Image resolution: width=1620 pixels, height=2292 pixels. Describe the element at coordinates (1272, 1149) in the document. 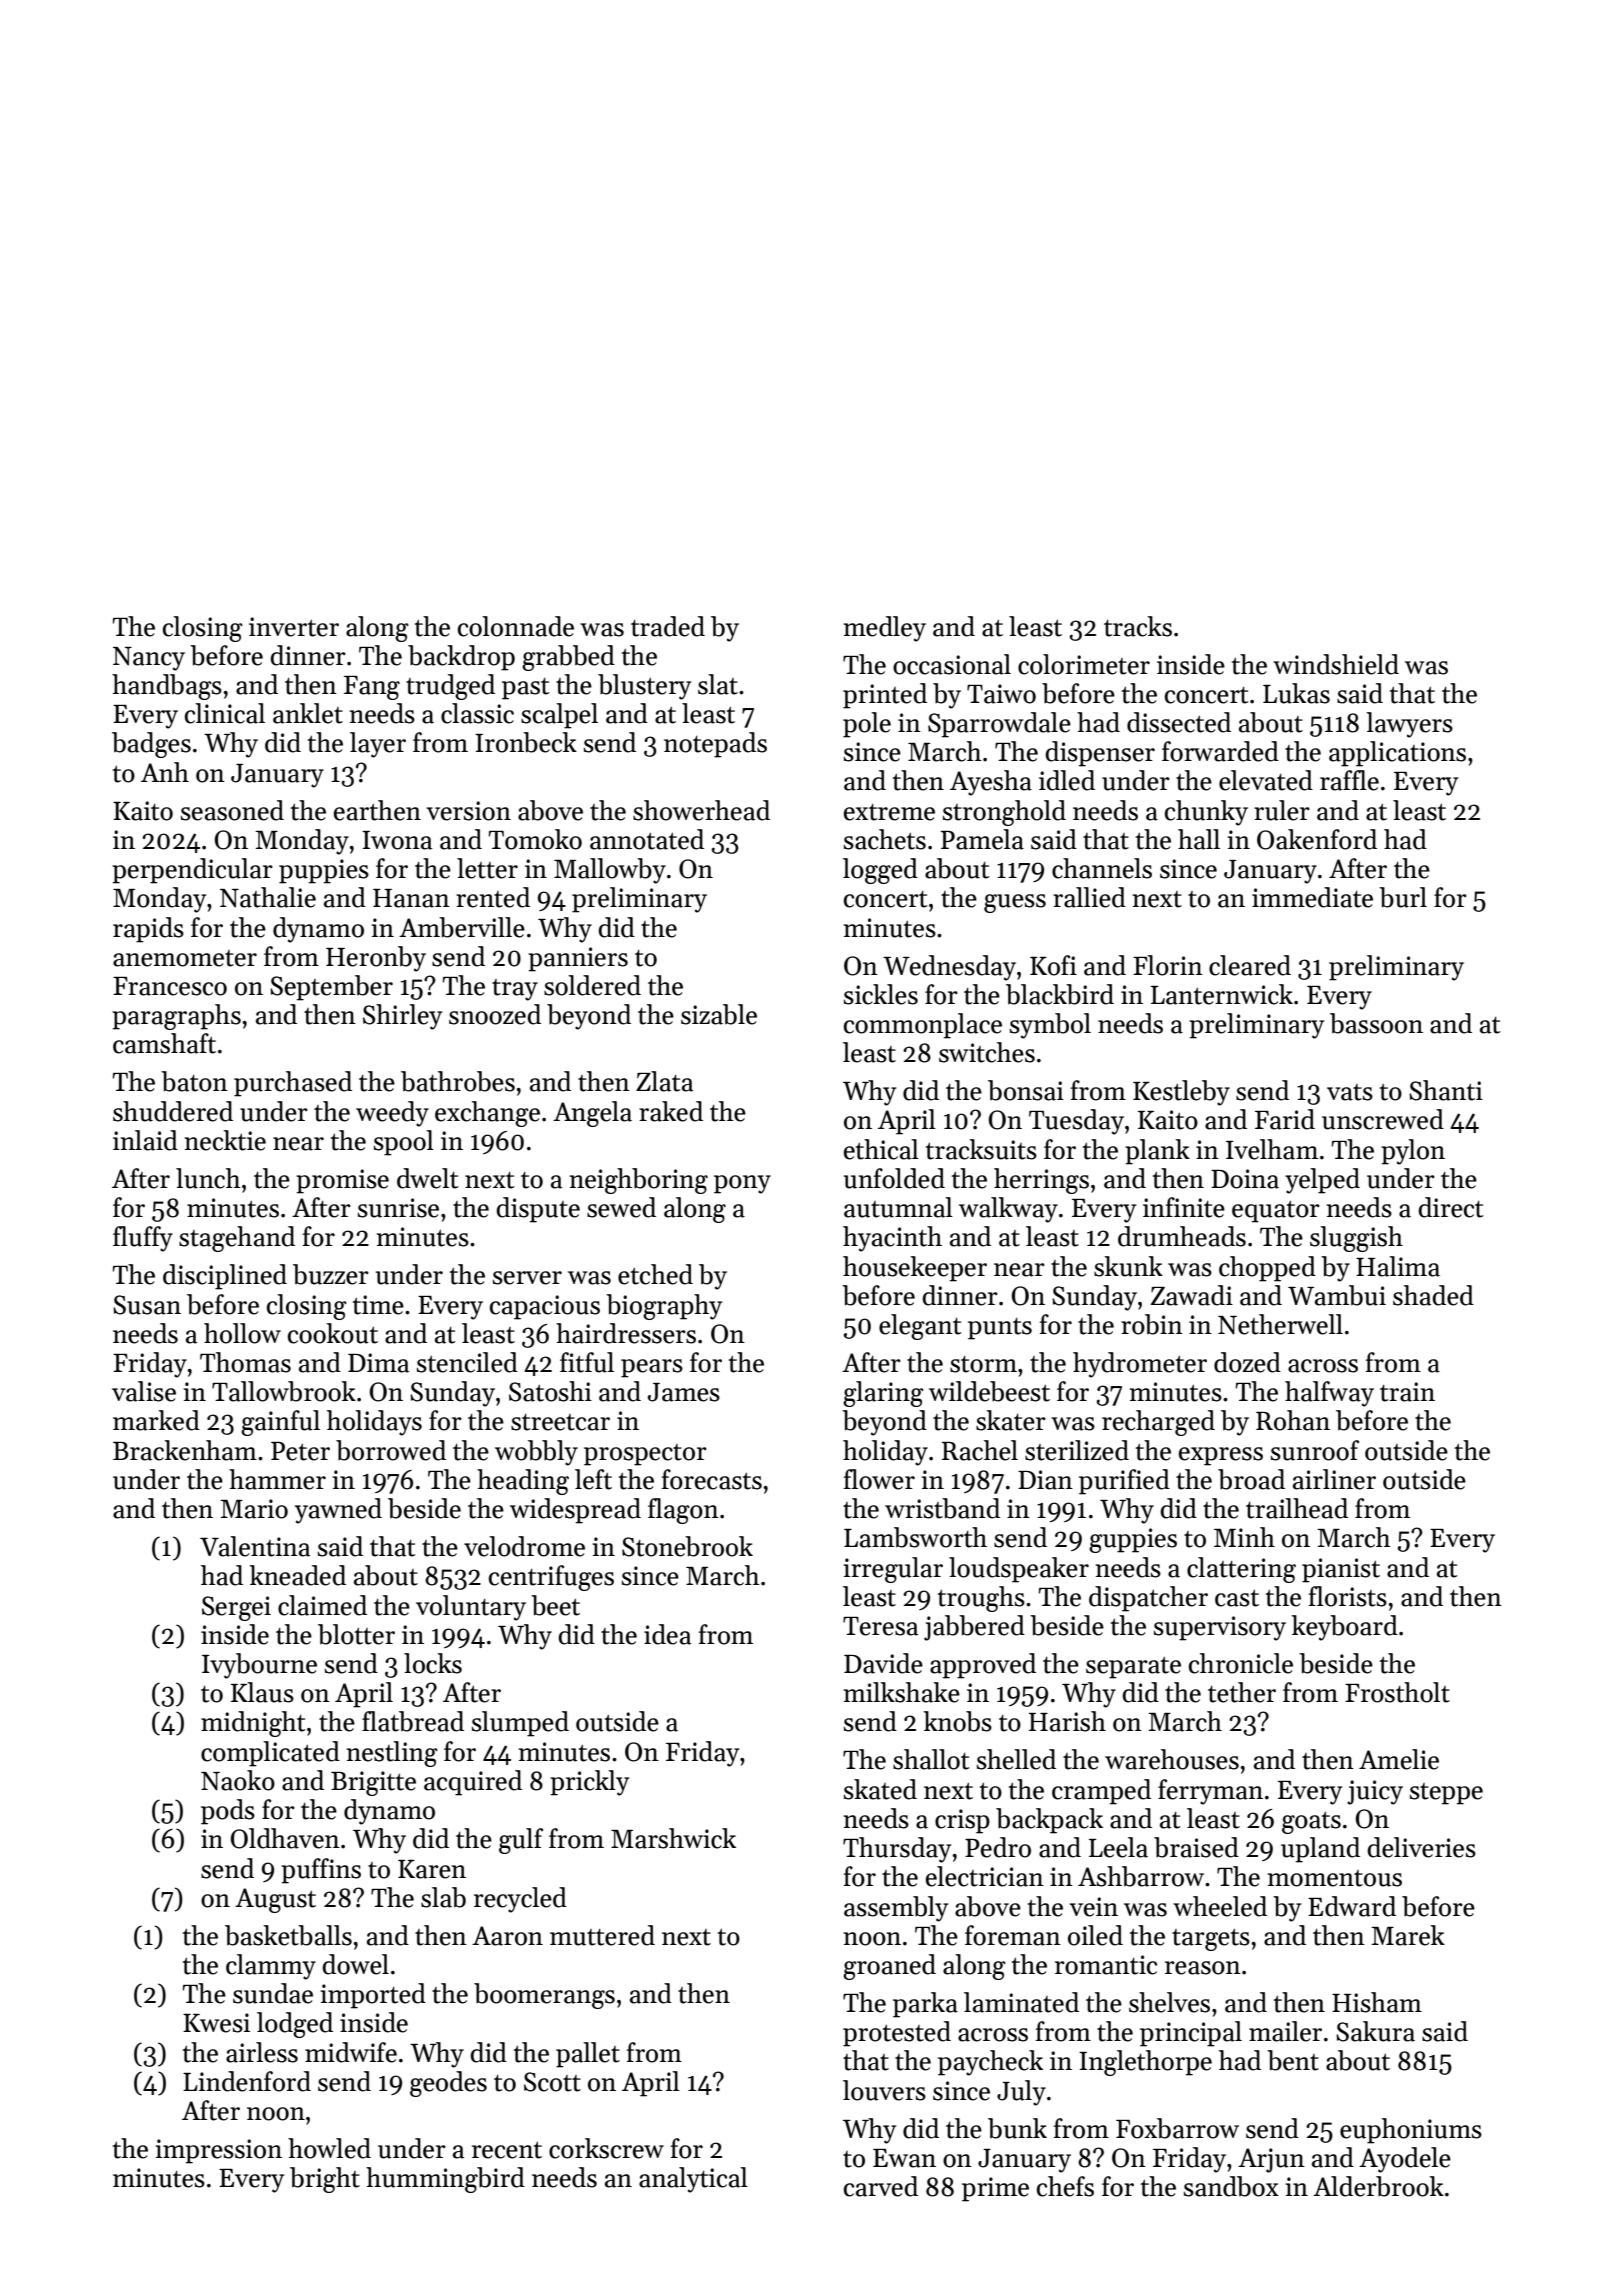

I see `Ivelham` at that location.
